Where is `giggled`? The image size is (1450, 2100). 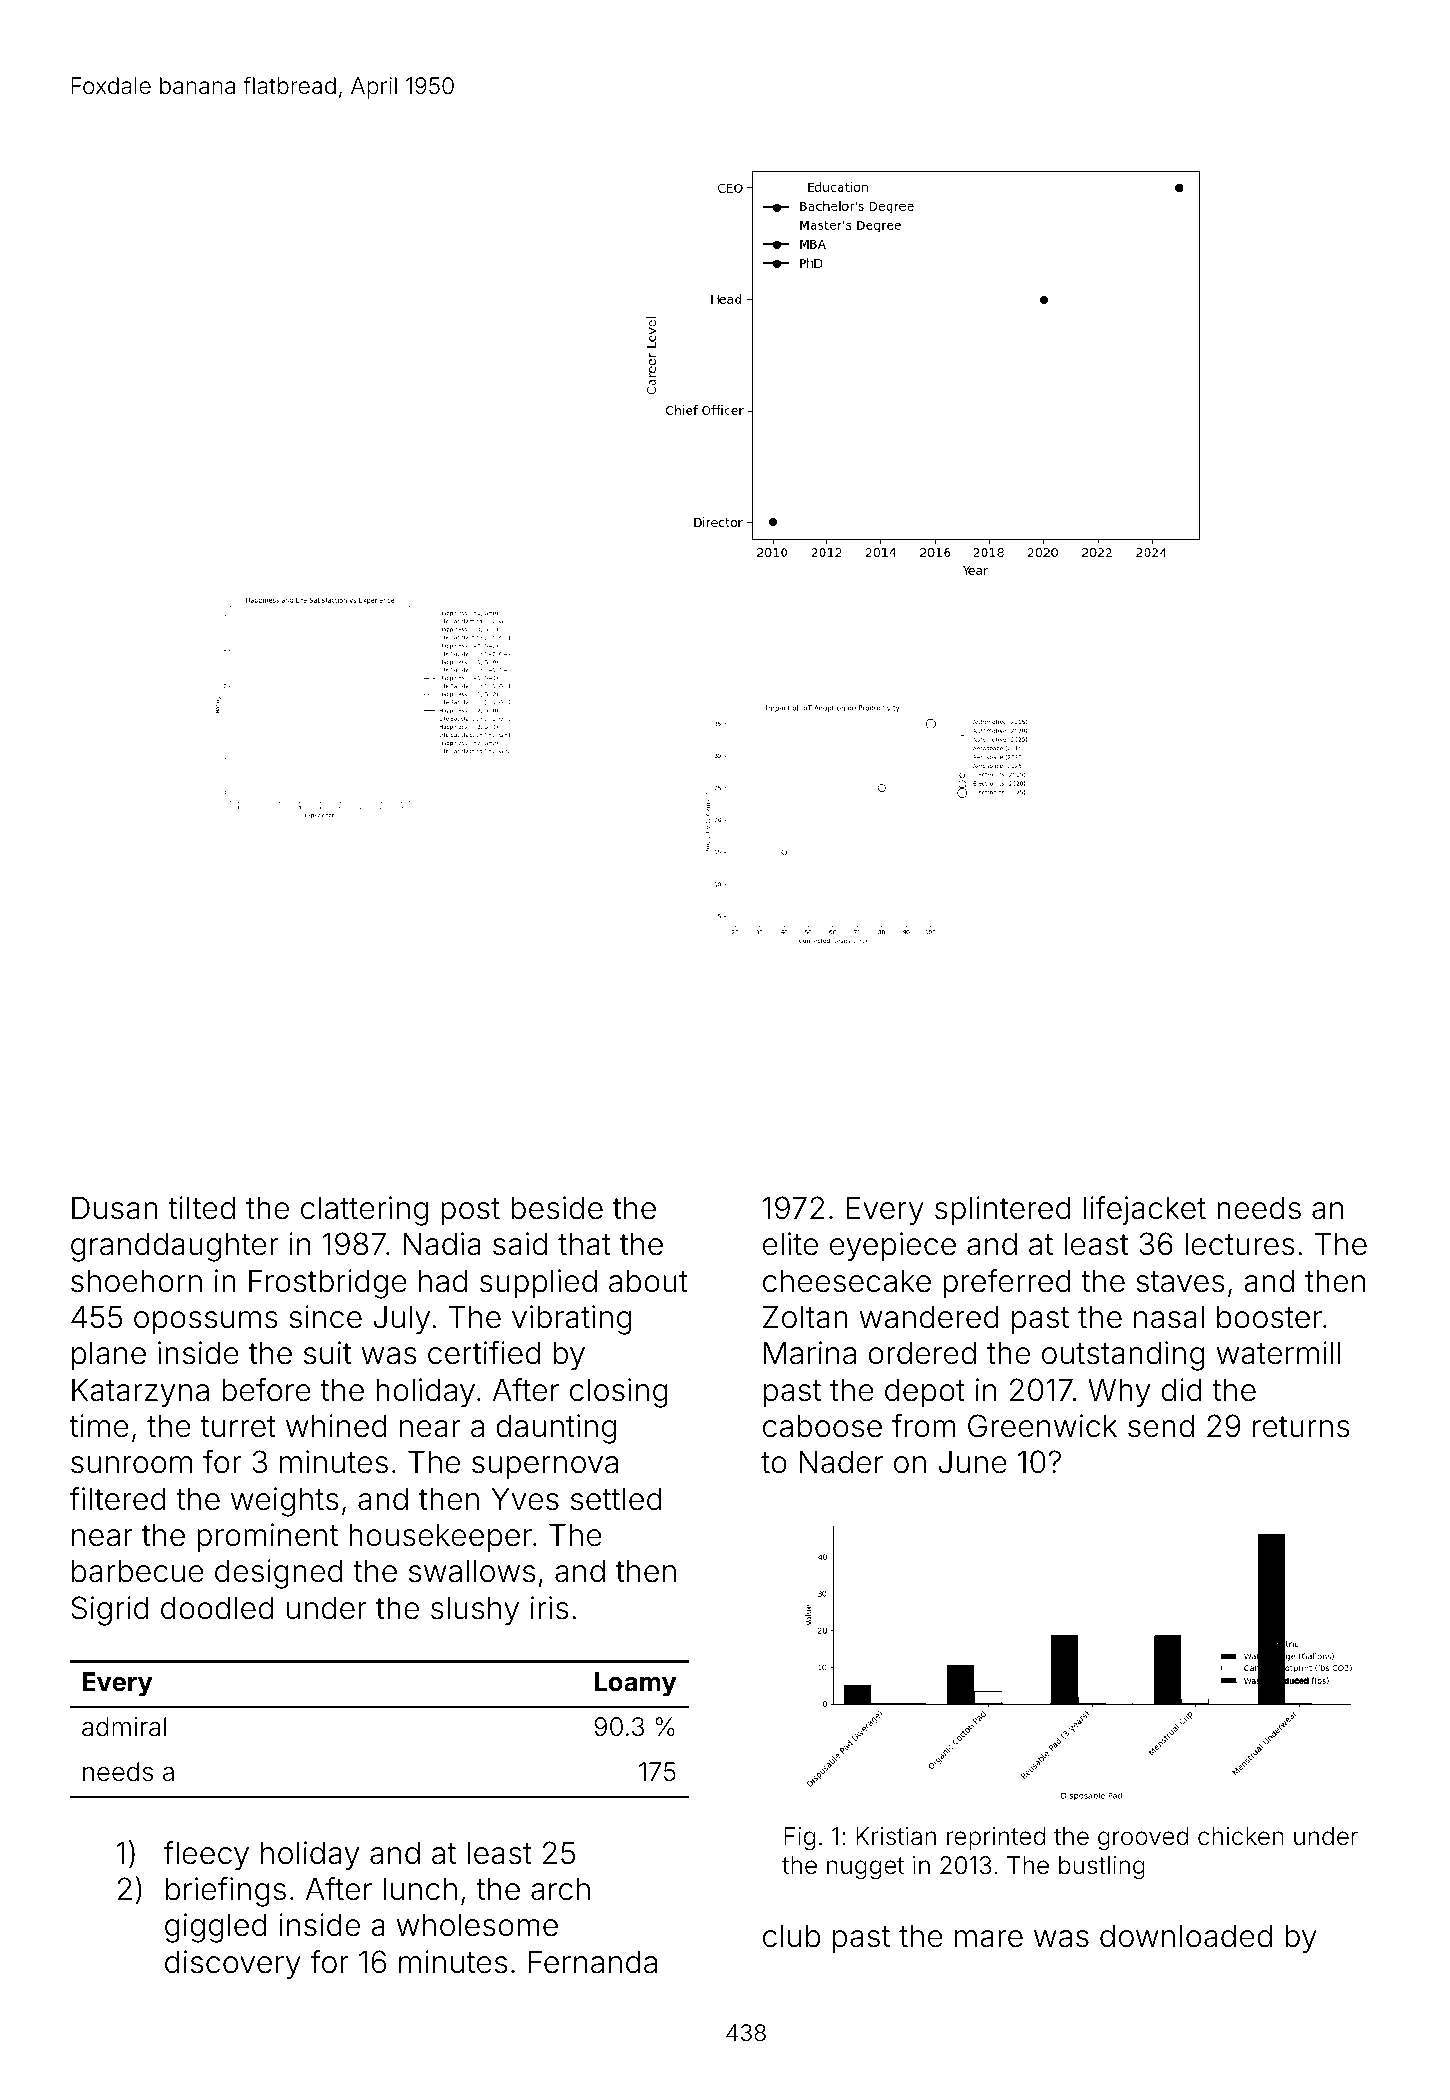
giggled is located at coordinates (216, 1928).
